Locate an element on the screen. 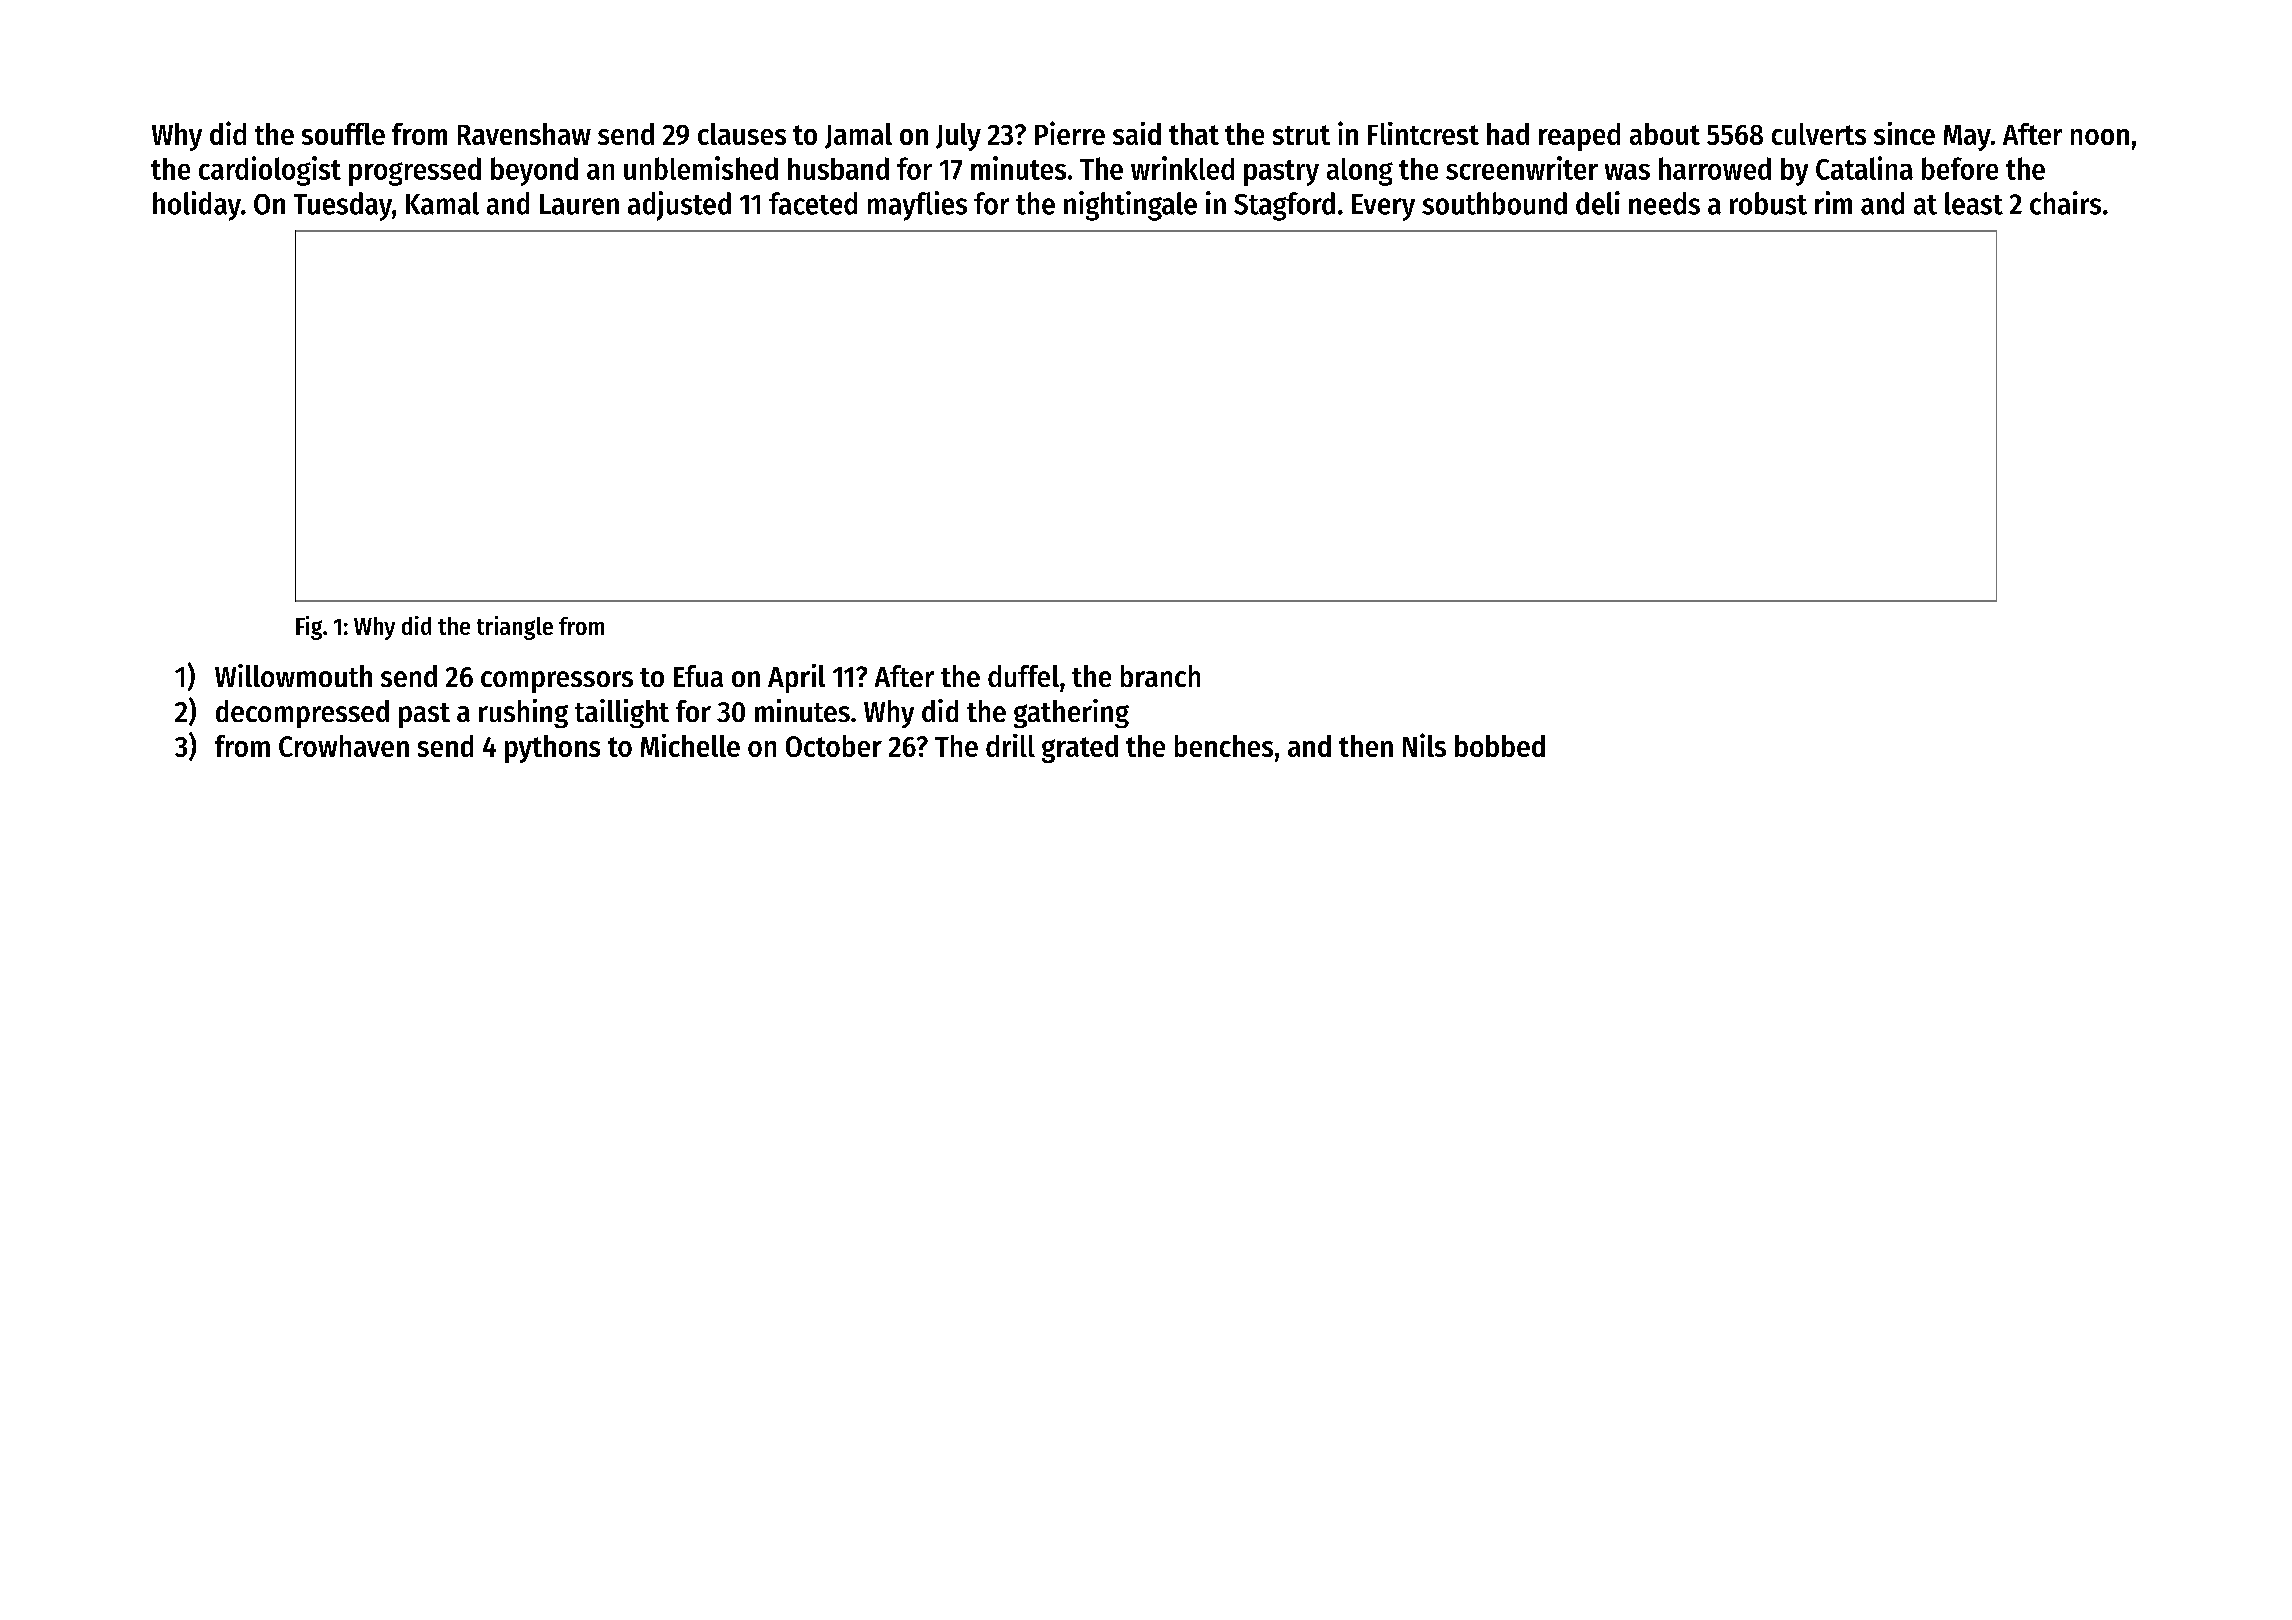  chairs is located at coordinates (2065, 203).
